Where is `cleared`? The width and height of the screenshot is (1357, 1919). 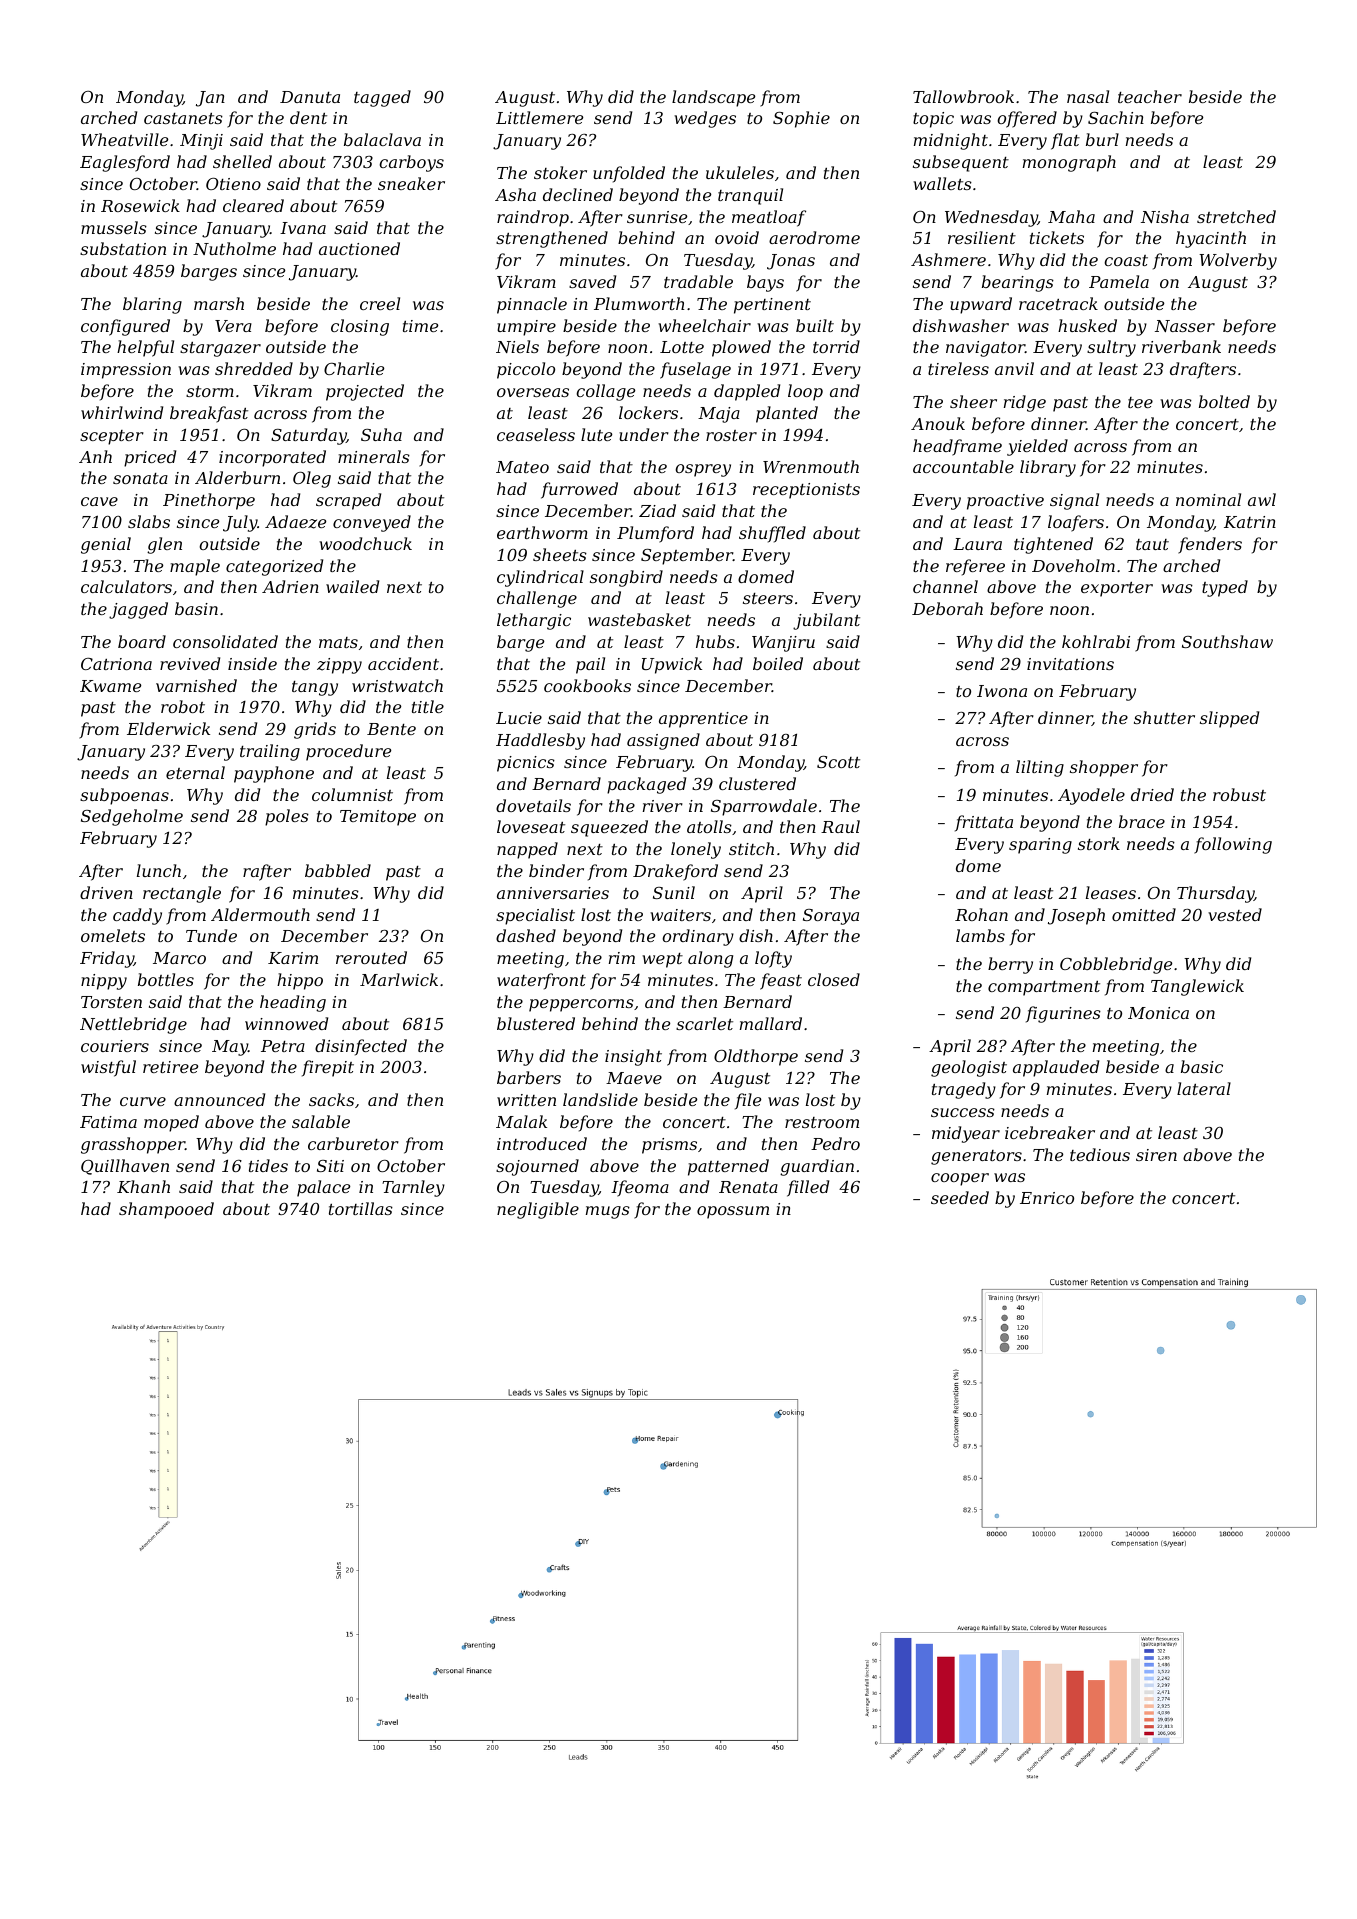
cleared is located at coordinates (253, 205).
